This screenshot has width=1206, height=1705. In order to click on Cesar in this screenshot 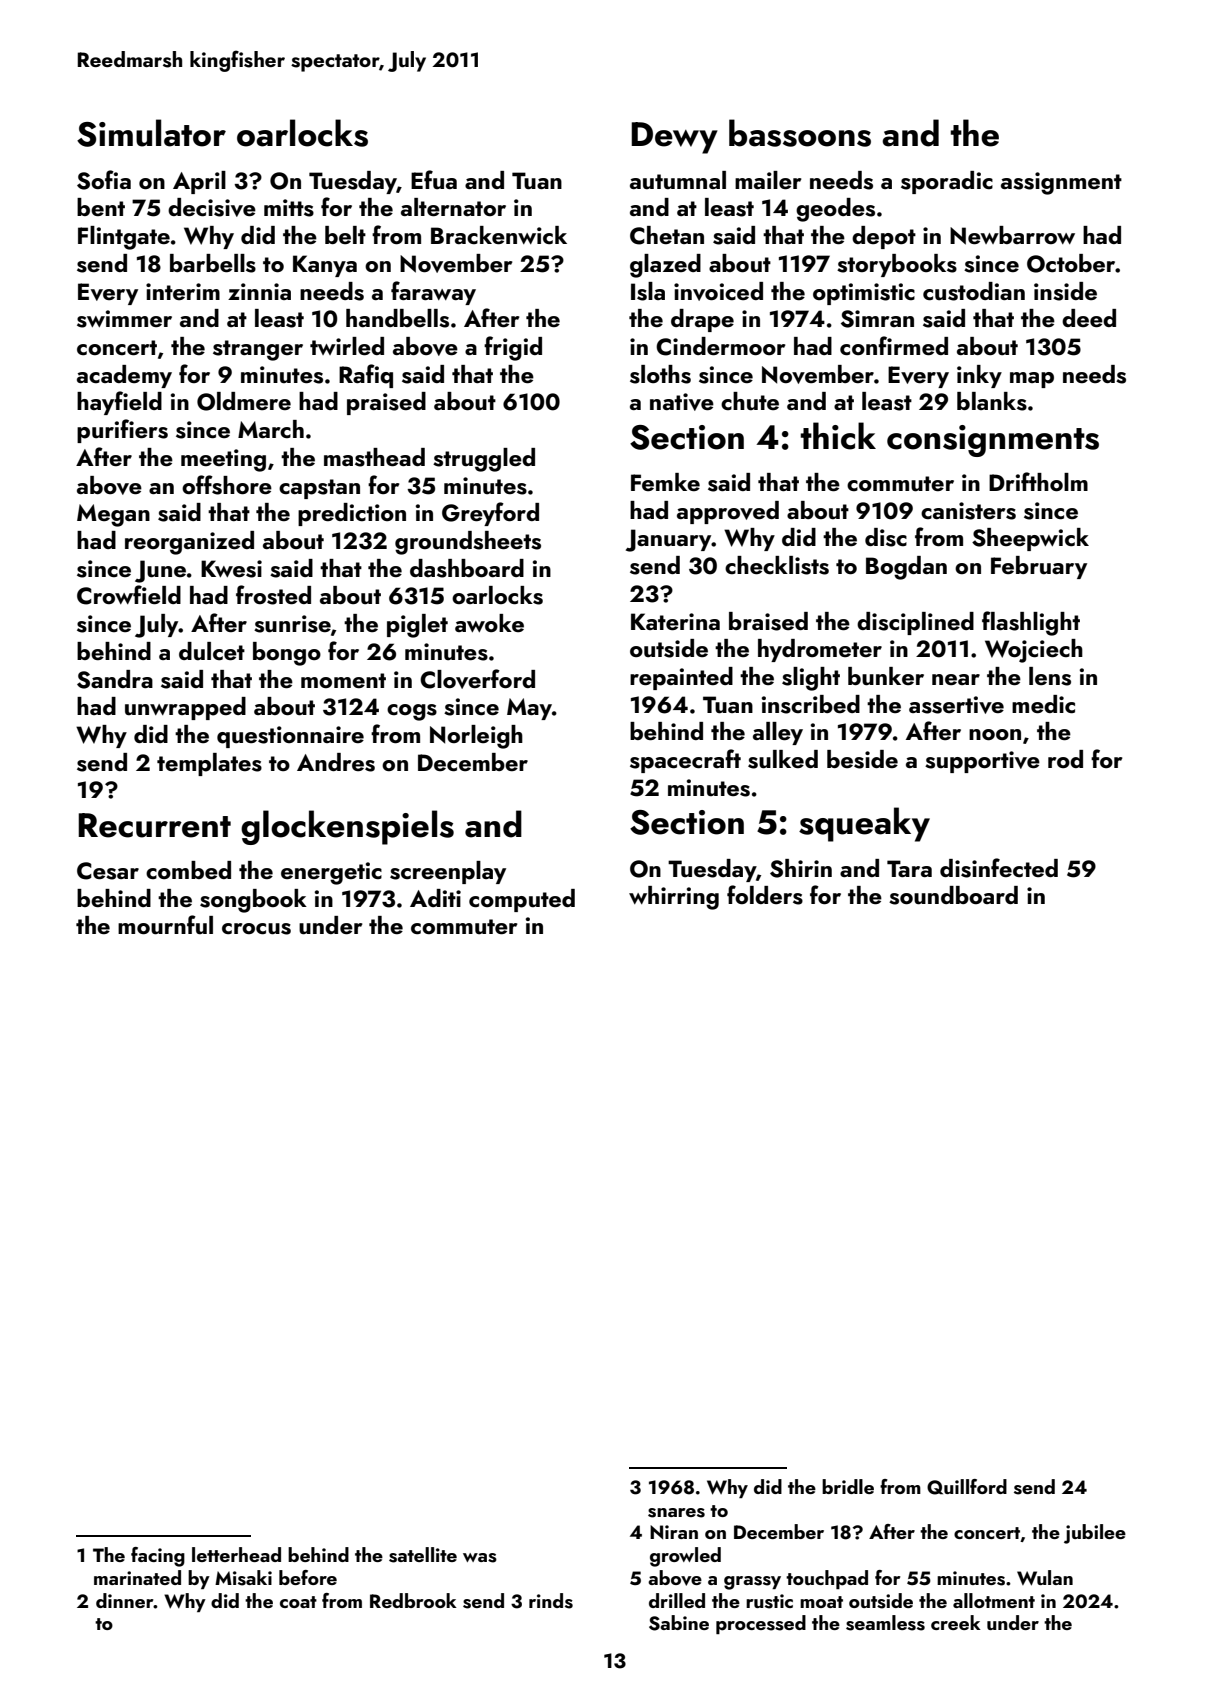, I will do `click(108, 871)`.
